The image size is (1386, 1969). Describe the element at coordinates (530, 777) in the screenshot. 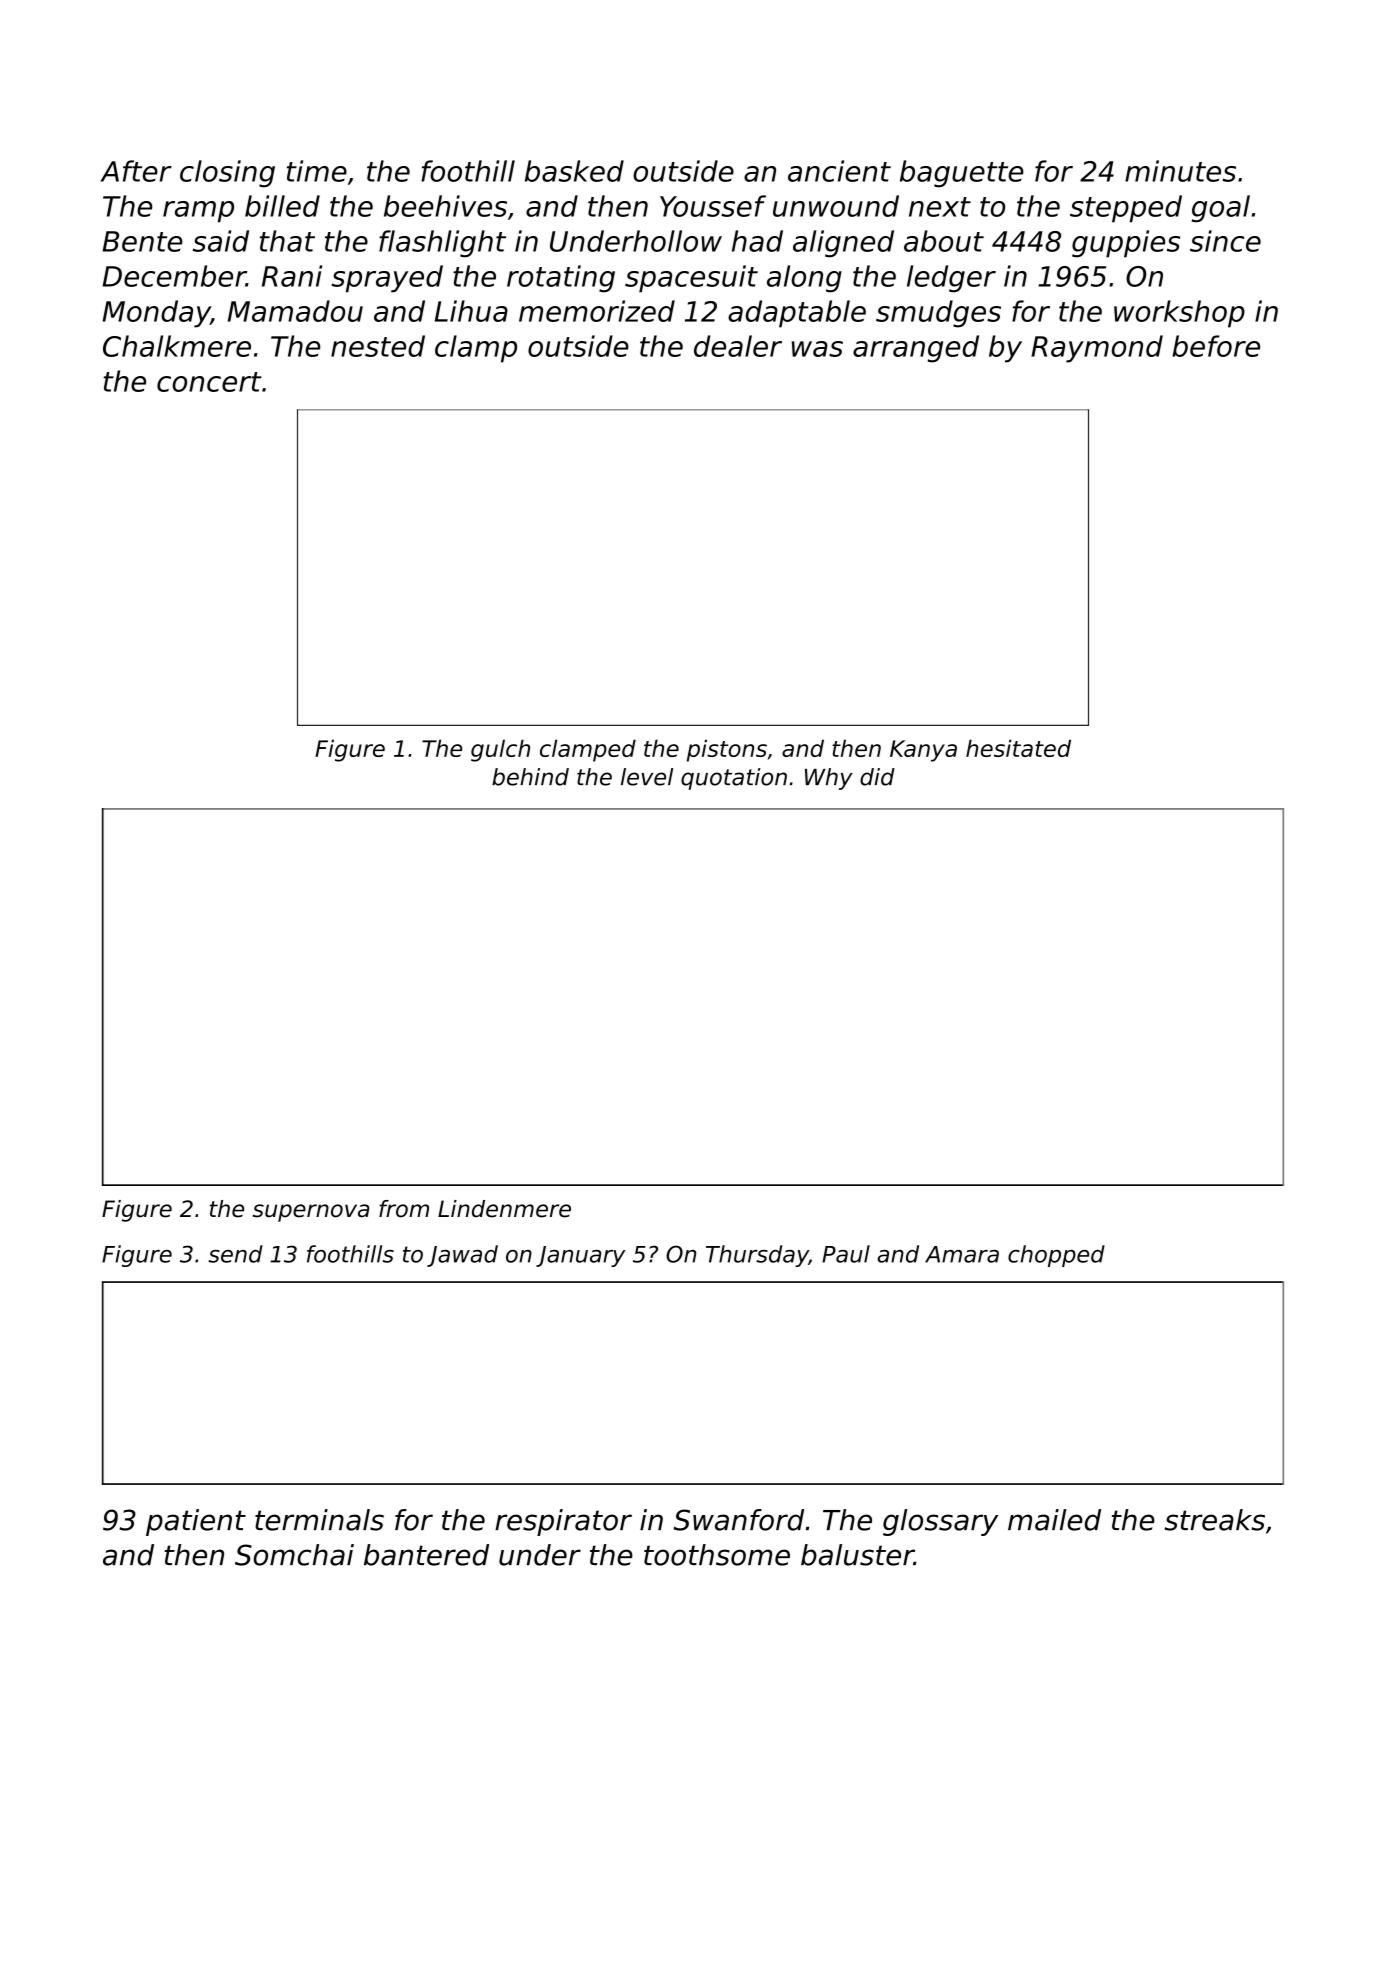

I see `behind` at that location.
